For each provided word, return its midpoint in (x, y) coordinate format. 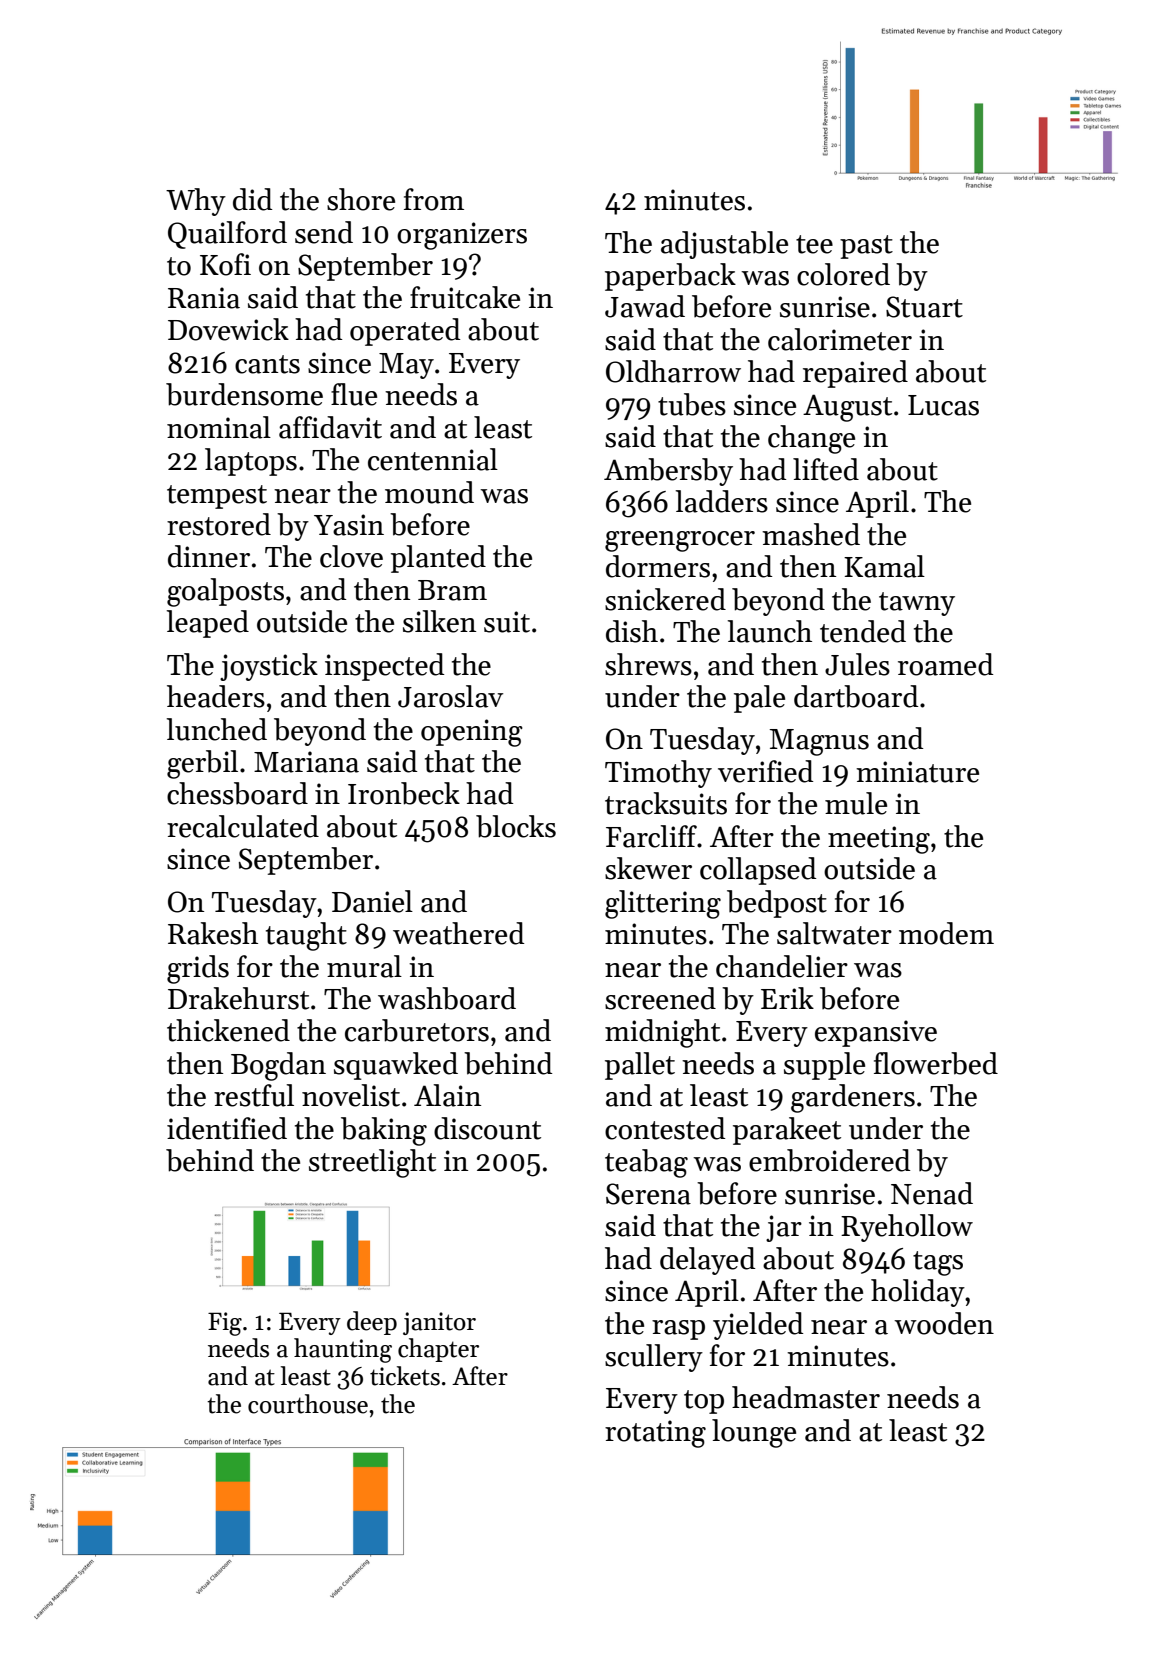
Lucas (943, 405)
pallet (640, 1066)
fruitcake (465, 297)
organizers (462, 236)
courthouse (308, 1404)
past (866, 247)
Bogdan (278, 1066)
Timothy (658, 774)
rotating (655, 1434)
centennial (433, 459)
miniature (917, 772)
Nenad (932, 1193)
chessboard (237, 793)
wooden (944, 1323)
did (252, 199)
